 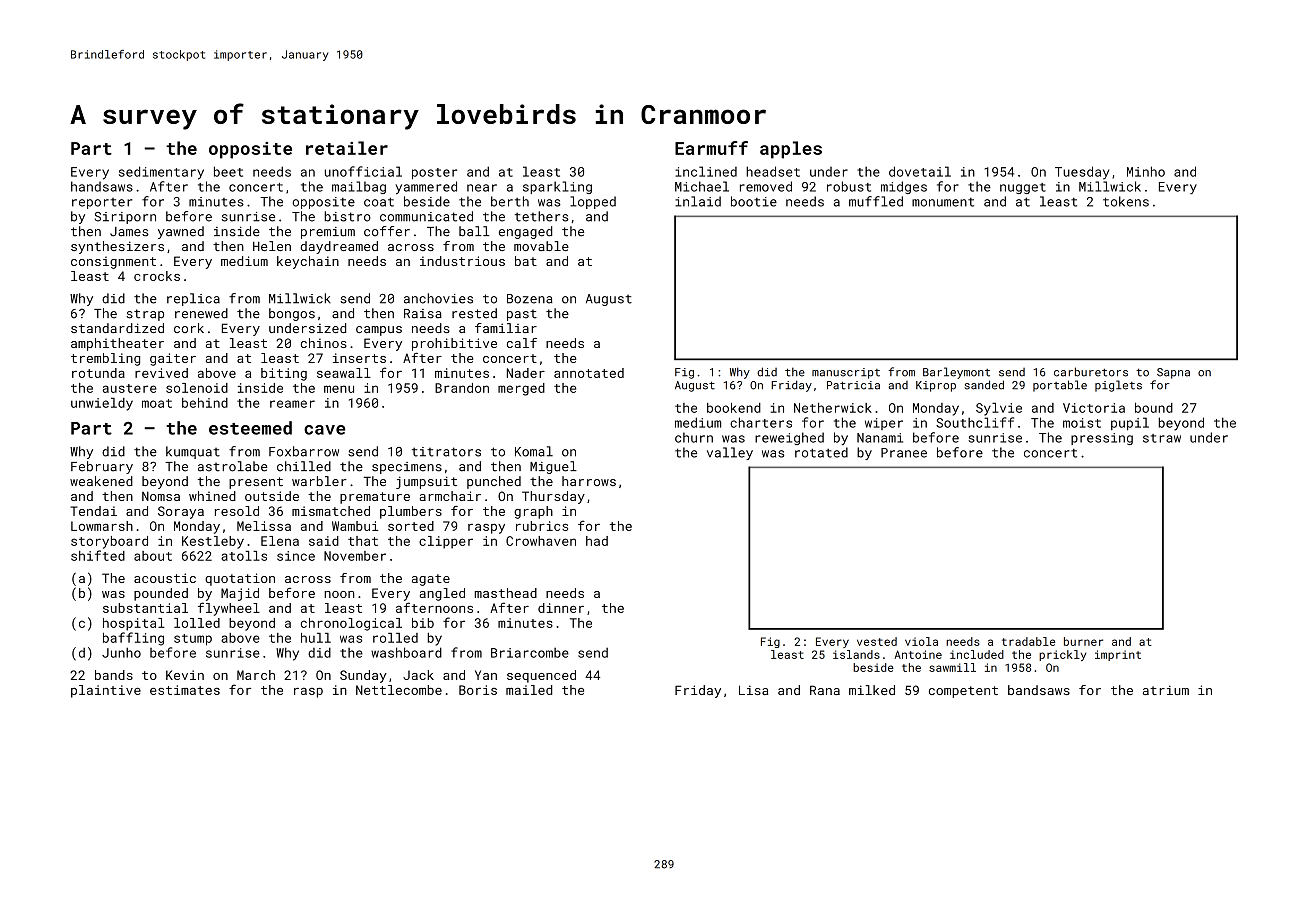 What do you see at coordinates (344, 373) in the page?
I see `seawall` at bounding box center [344, 373].
